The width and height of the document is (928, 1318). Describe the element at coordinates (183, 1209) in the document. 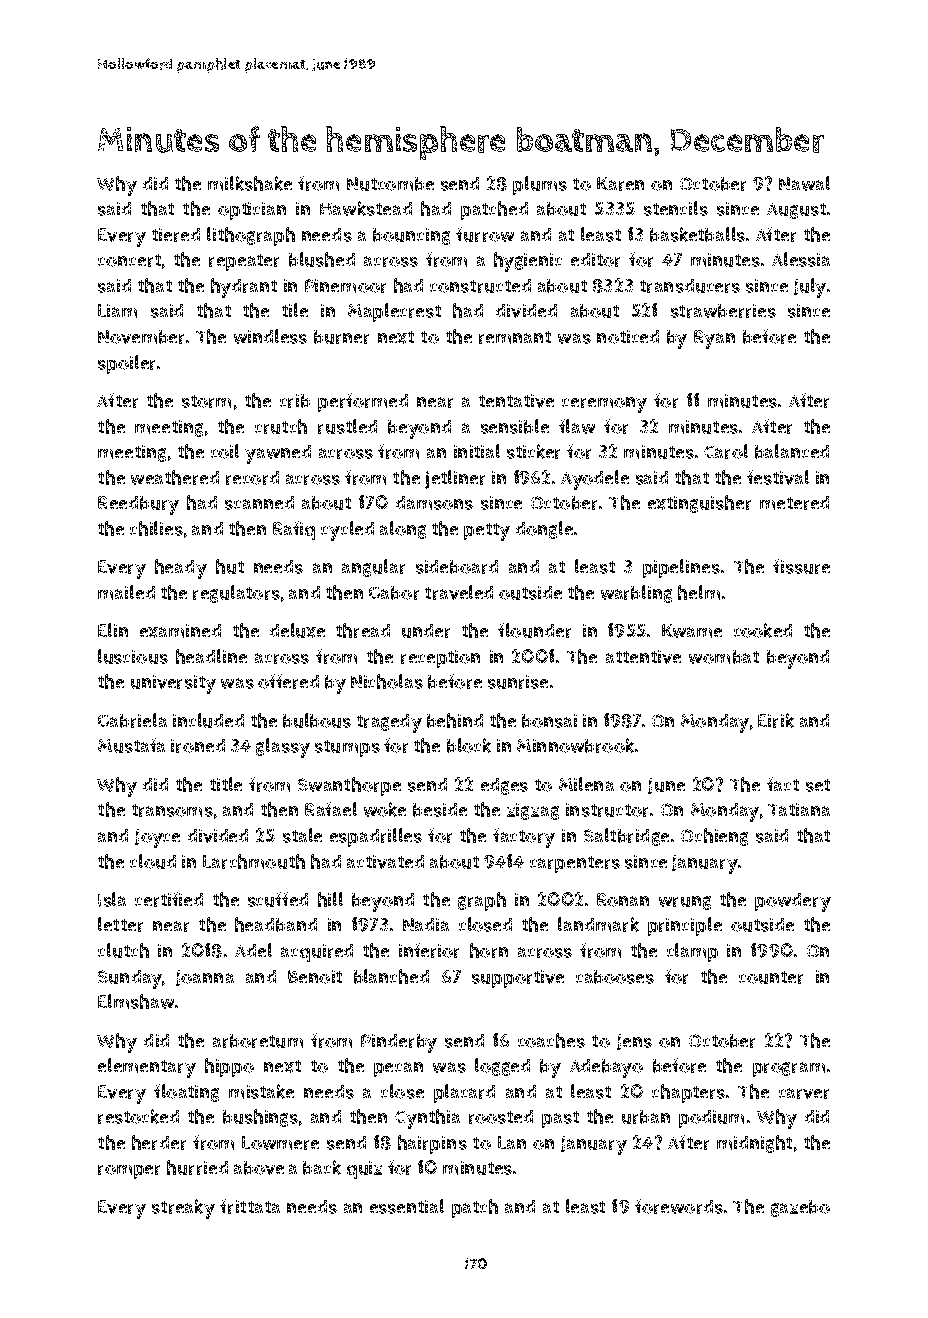

I see `streaky` at that location.
